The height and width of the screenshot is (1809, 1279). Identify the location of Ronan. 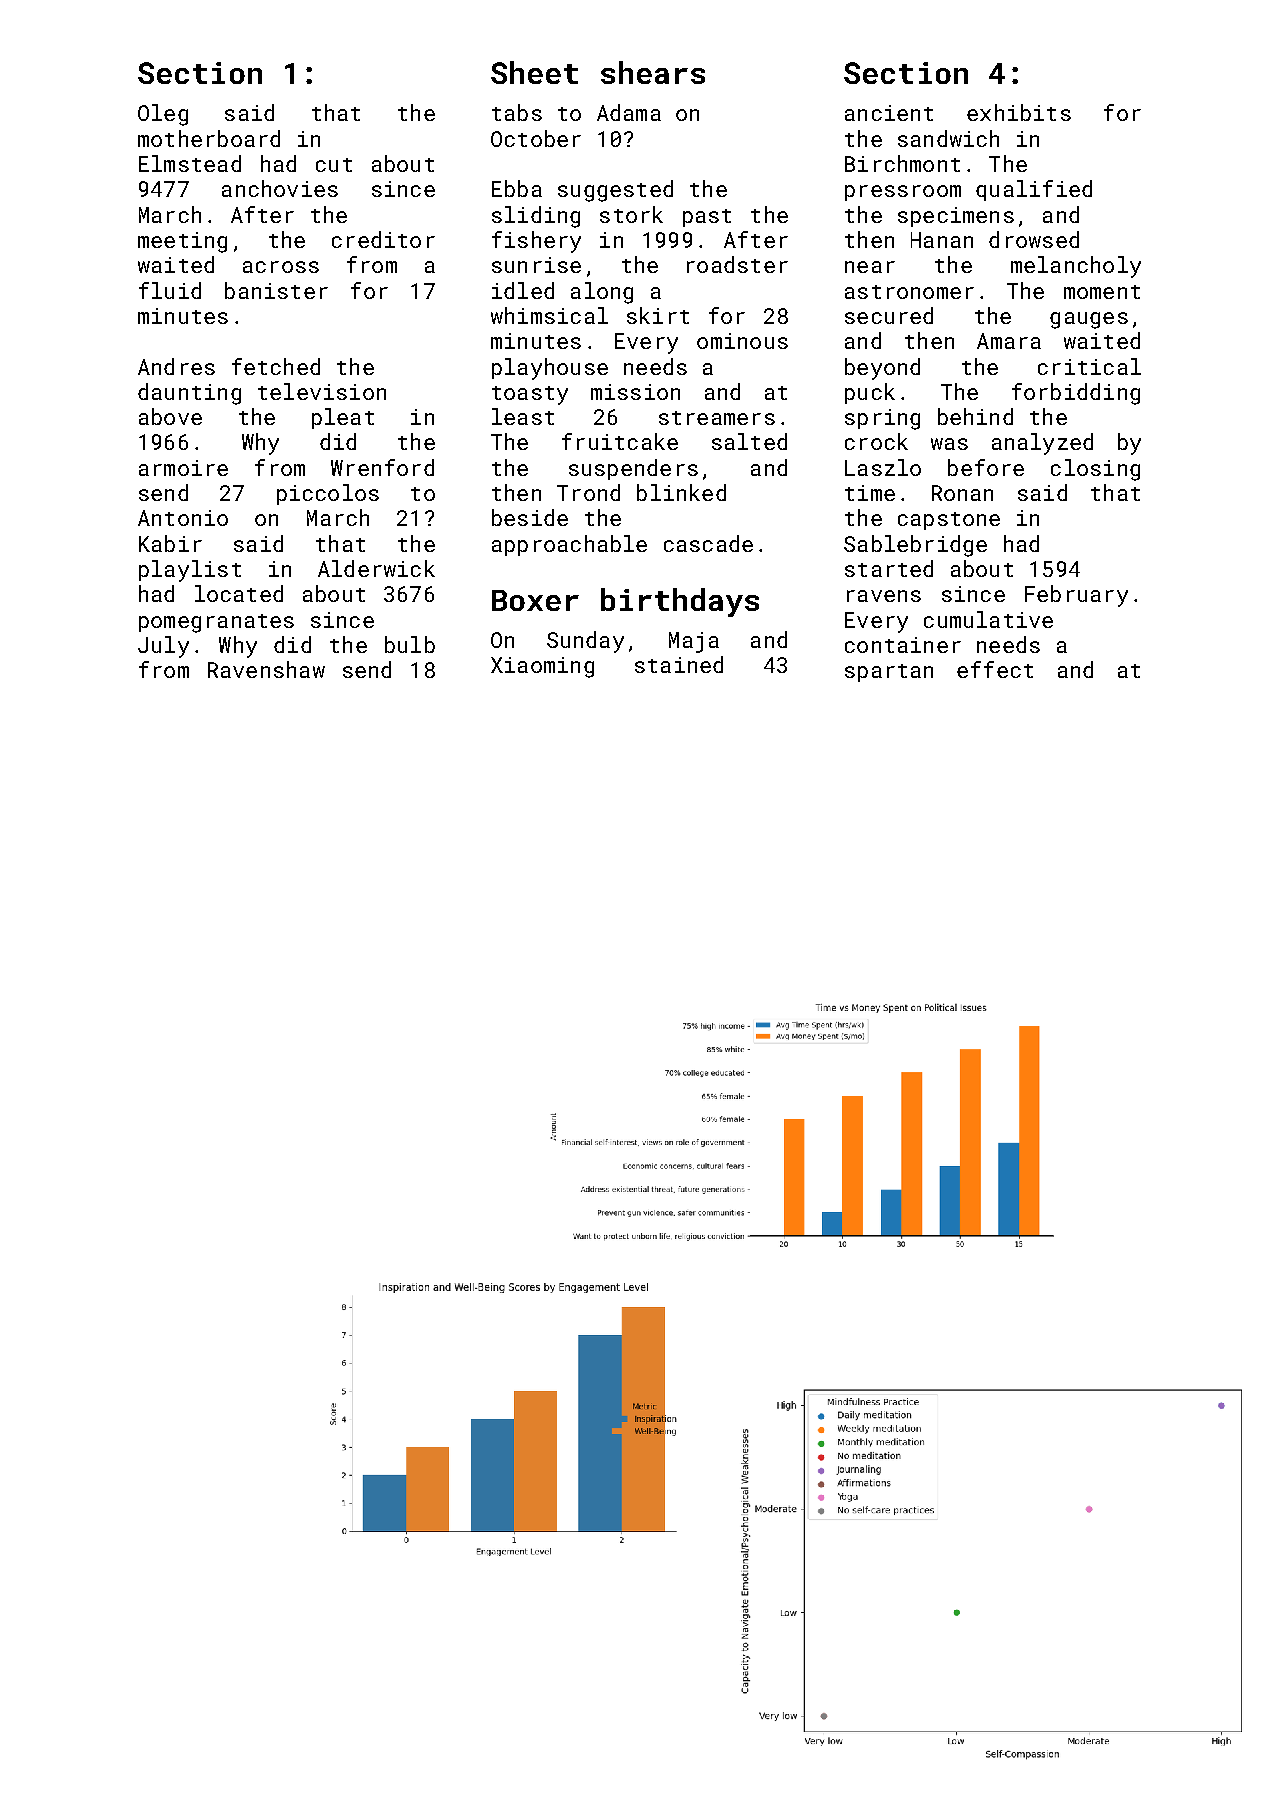
(962, 493).
